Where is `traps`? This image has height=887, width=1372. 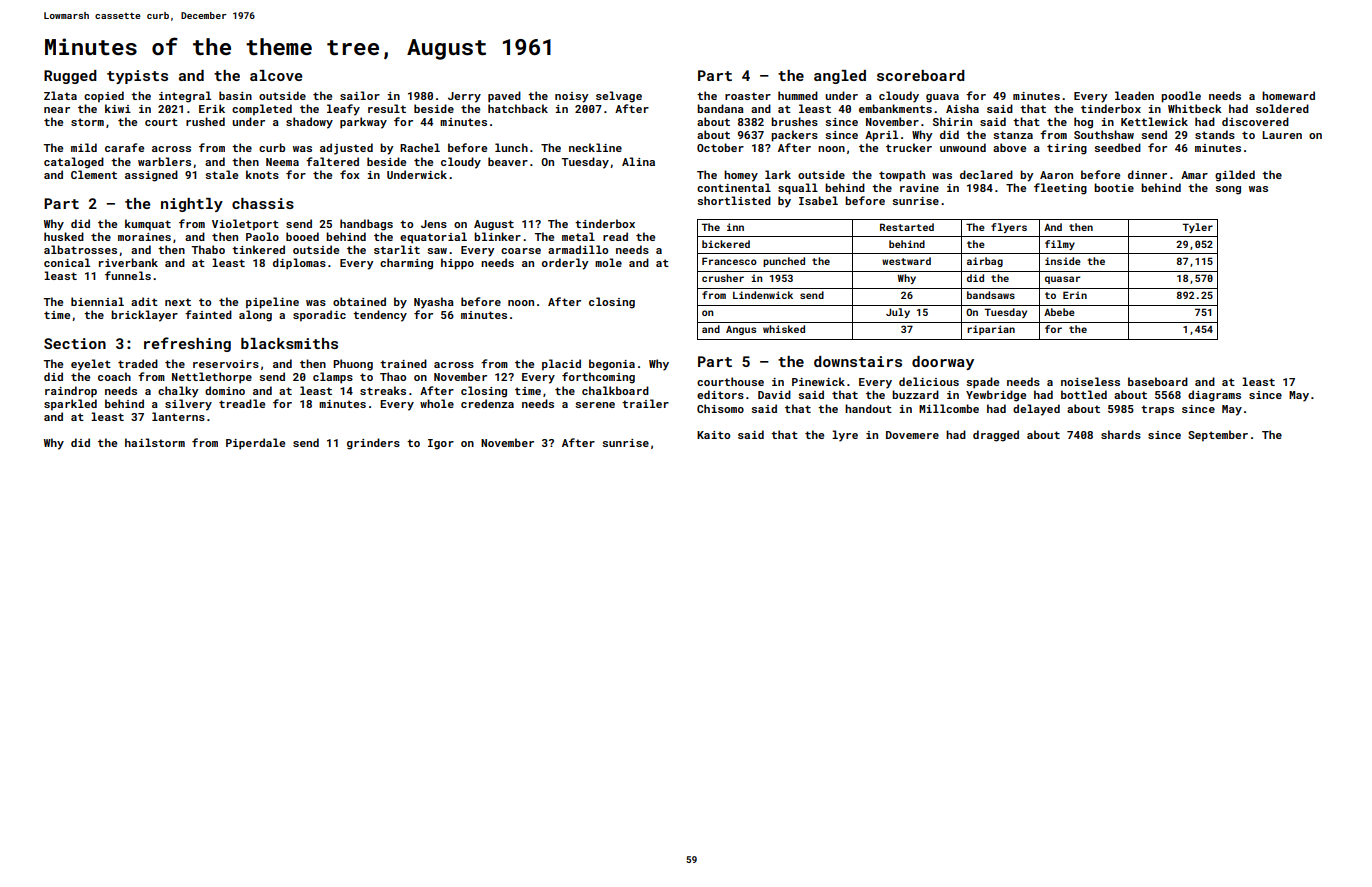 traps is located at coordinates (1157, 410).
